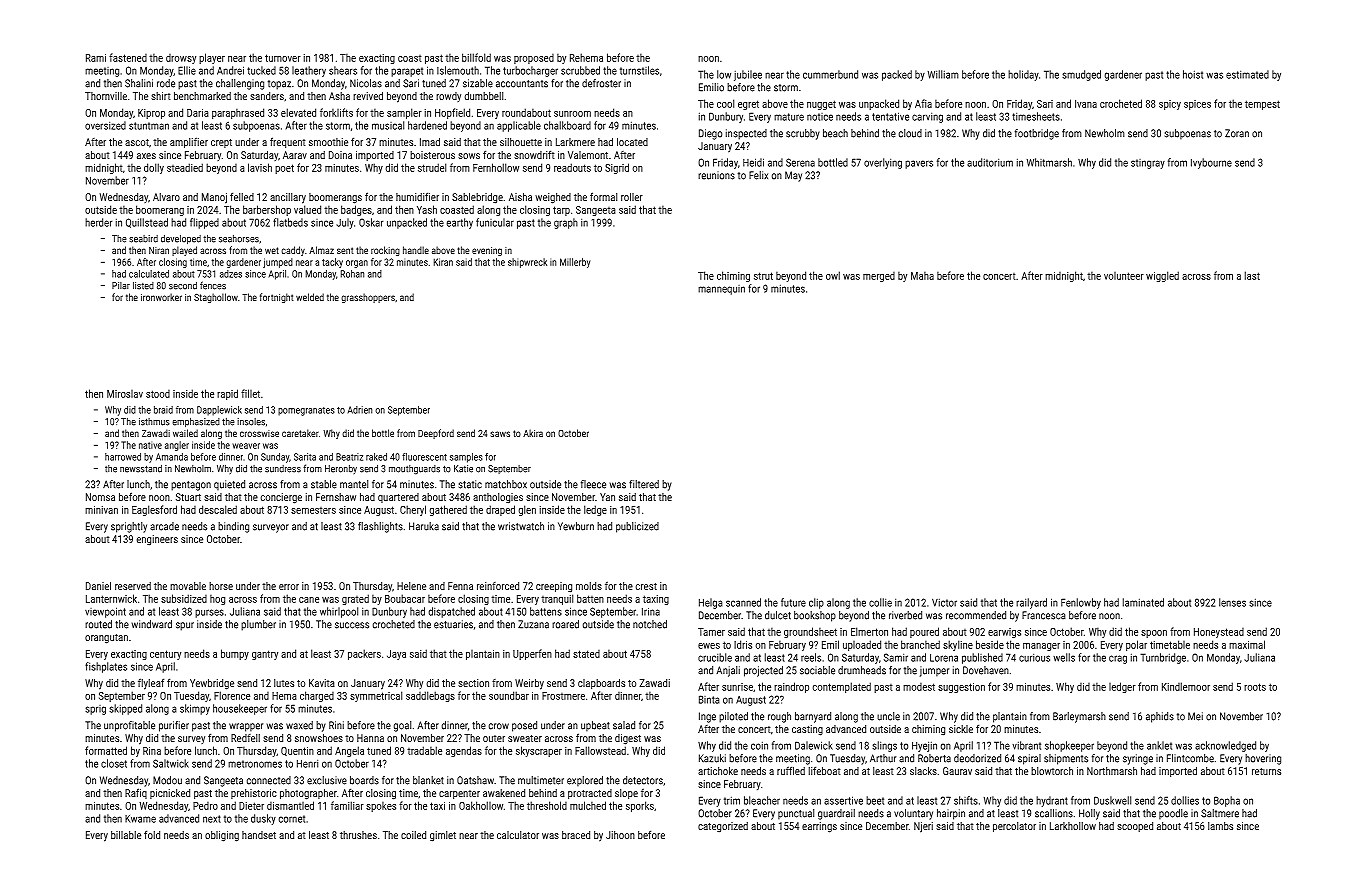 The image size is (1372, 887). I want to click on Boubacar, so click(405, 598).
